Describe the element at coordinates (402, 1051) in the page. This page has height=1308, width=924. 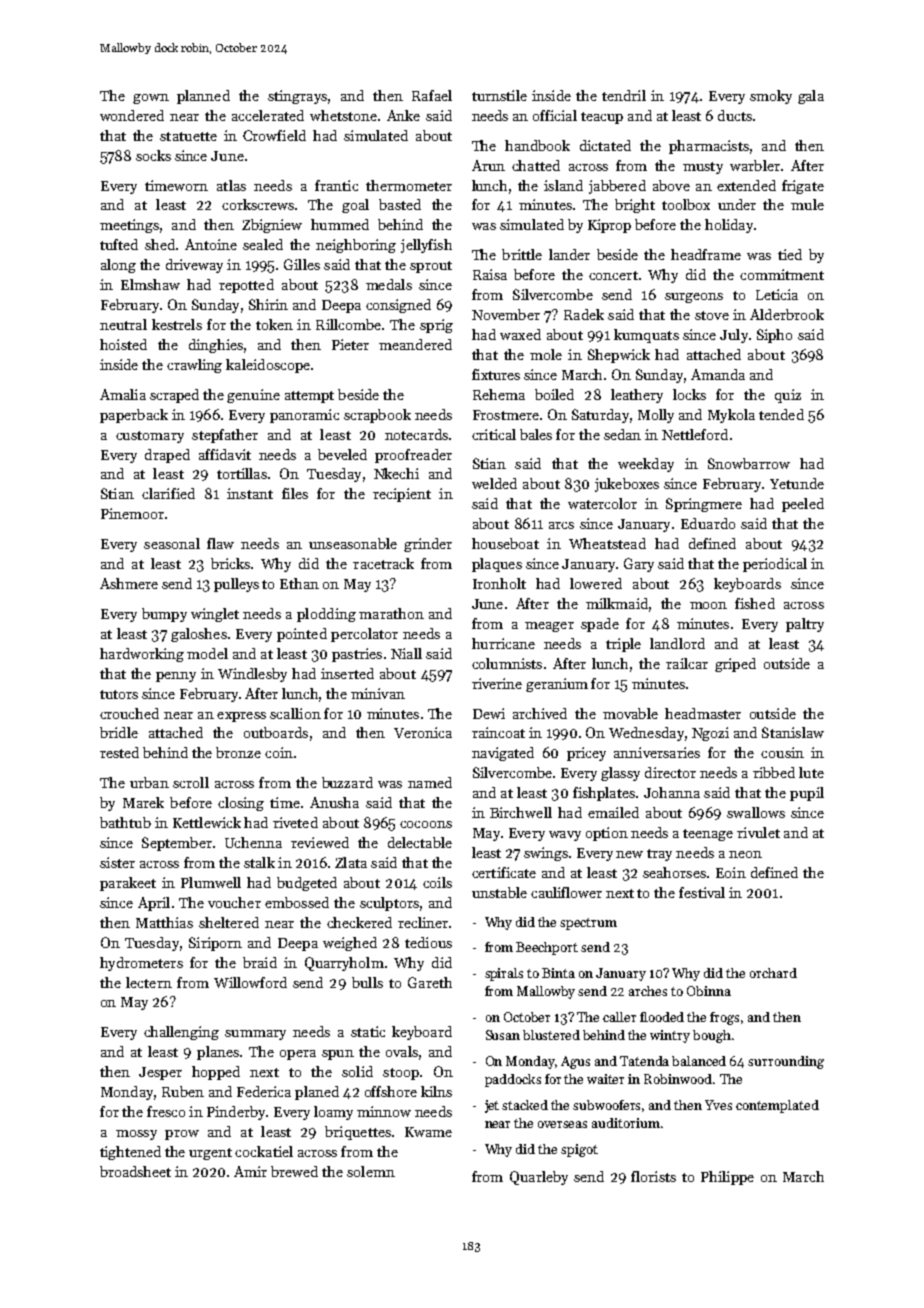
I see `ovals` at that location.
